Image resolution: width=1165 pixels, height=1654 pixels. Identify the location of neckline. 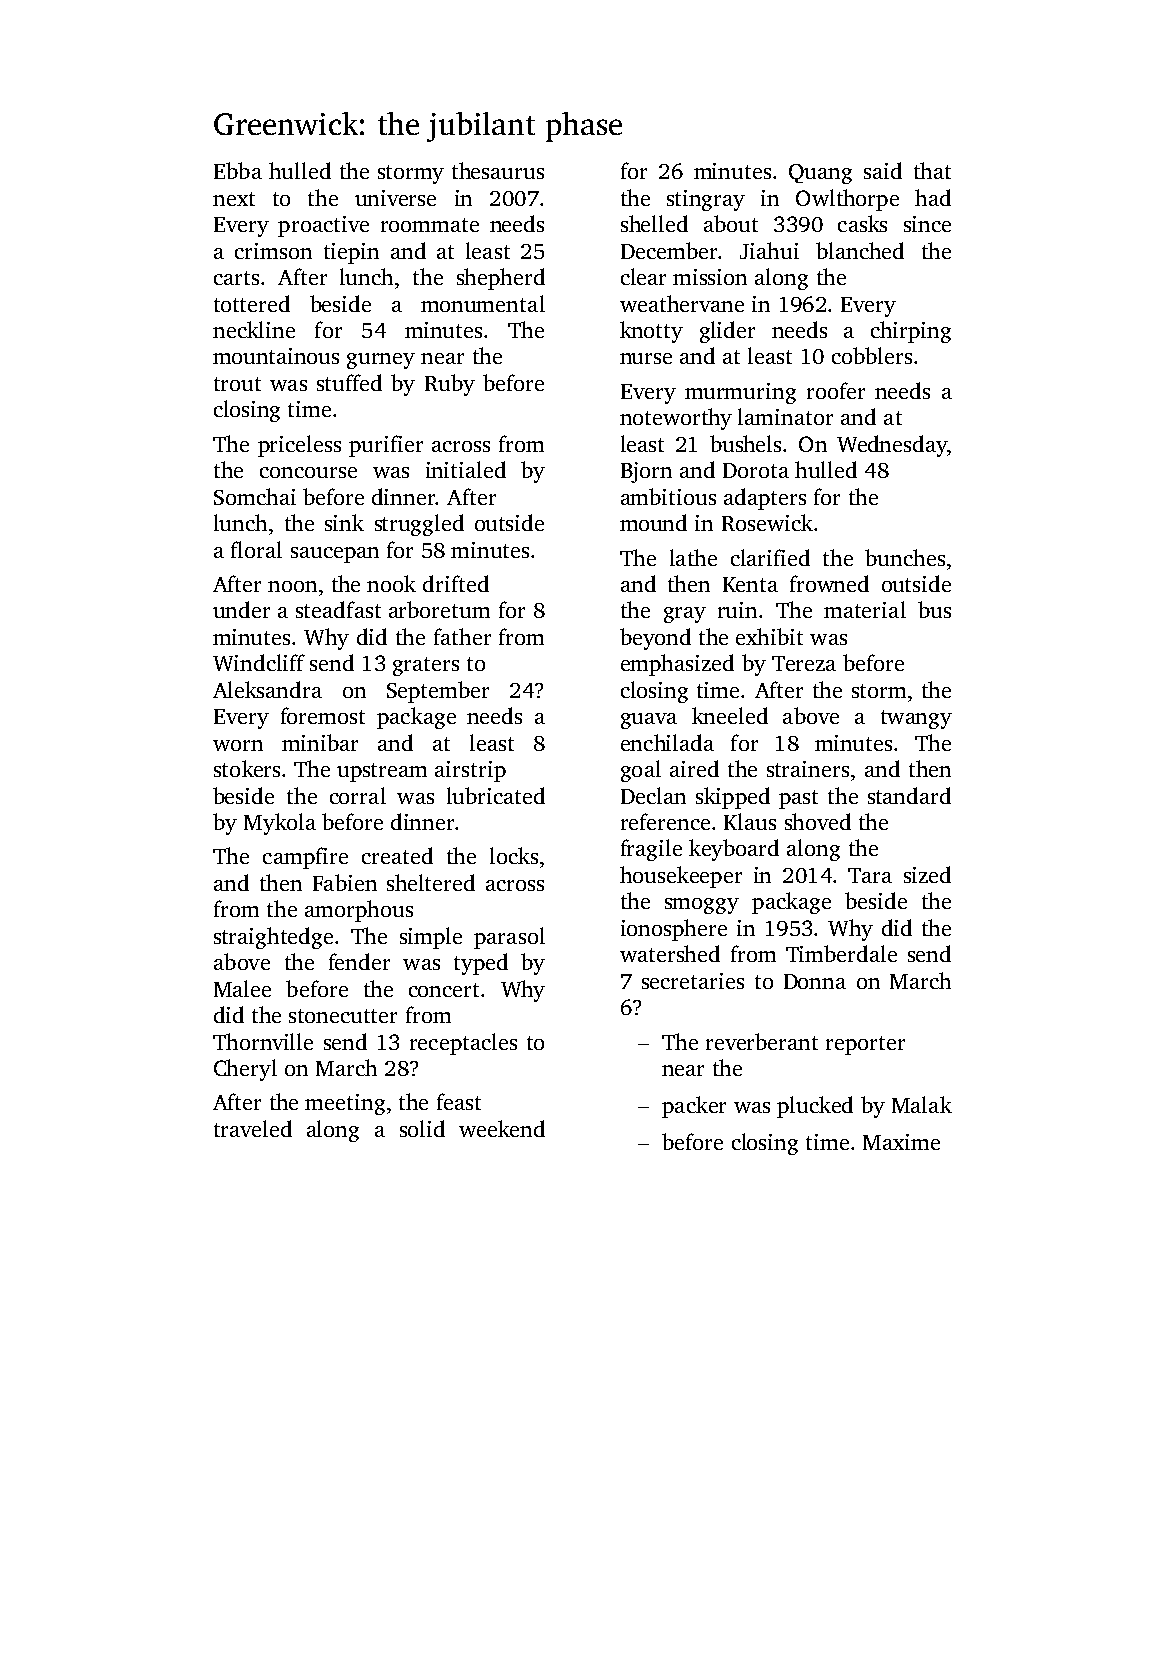
(254, 329).
